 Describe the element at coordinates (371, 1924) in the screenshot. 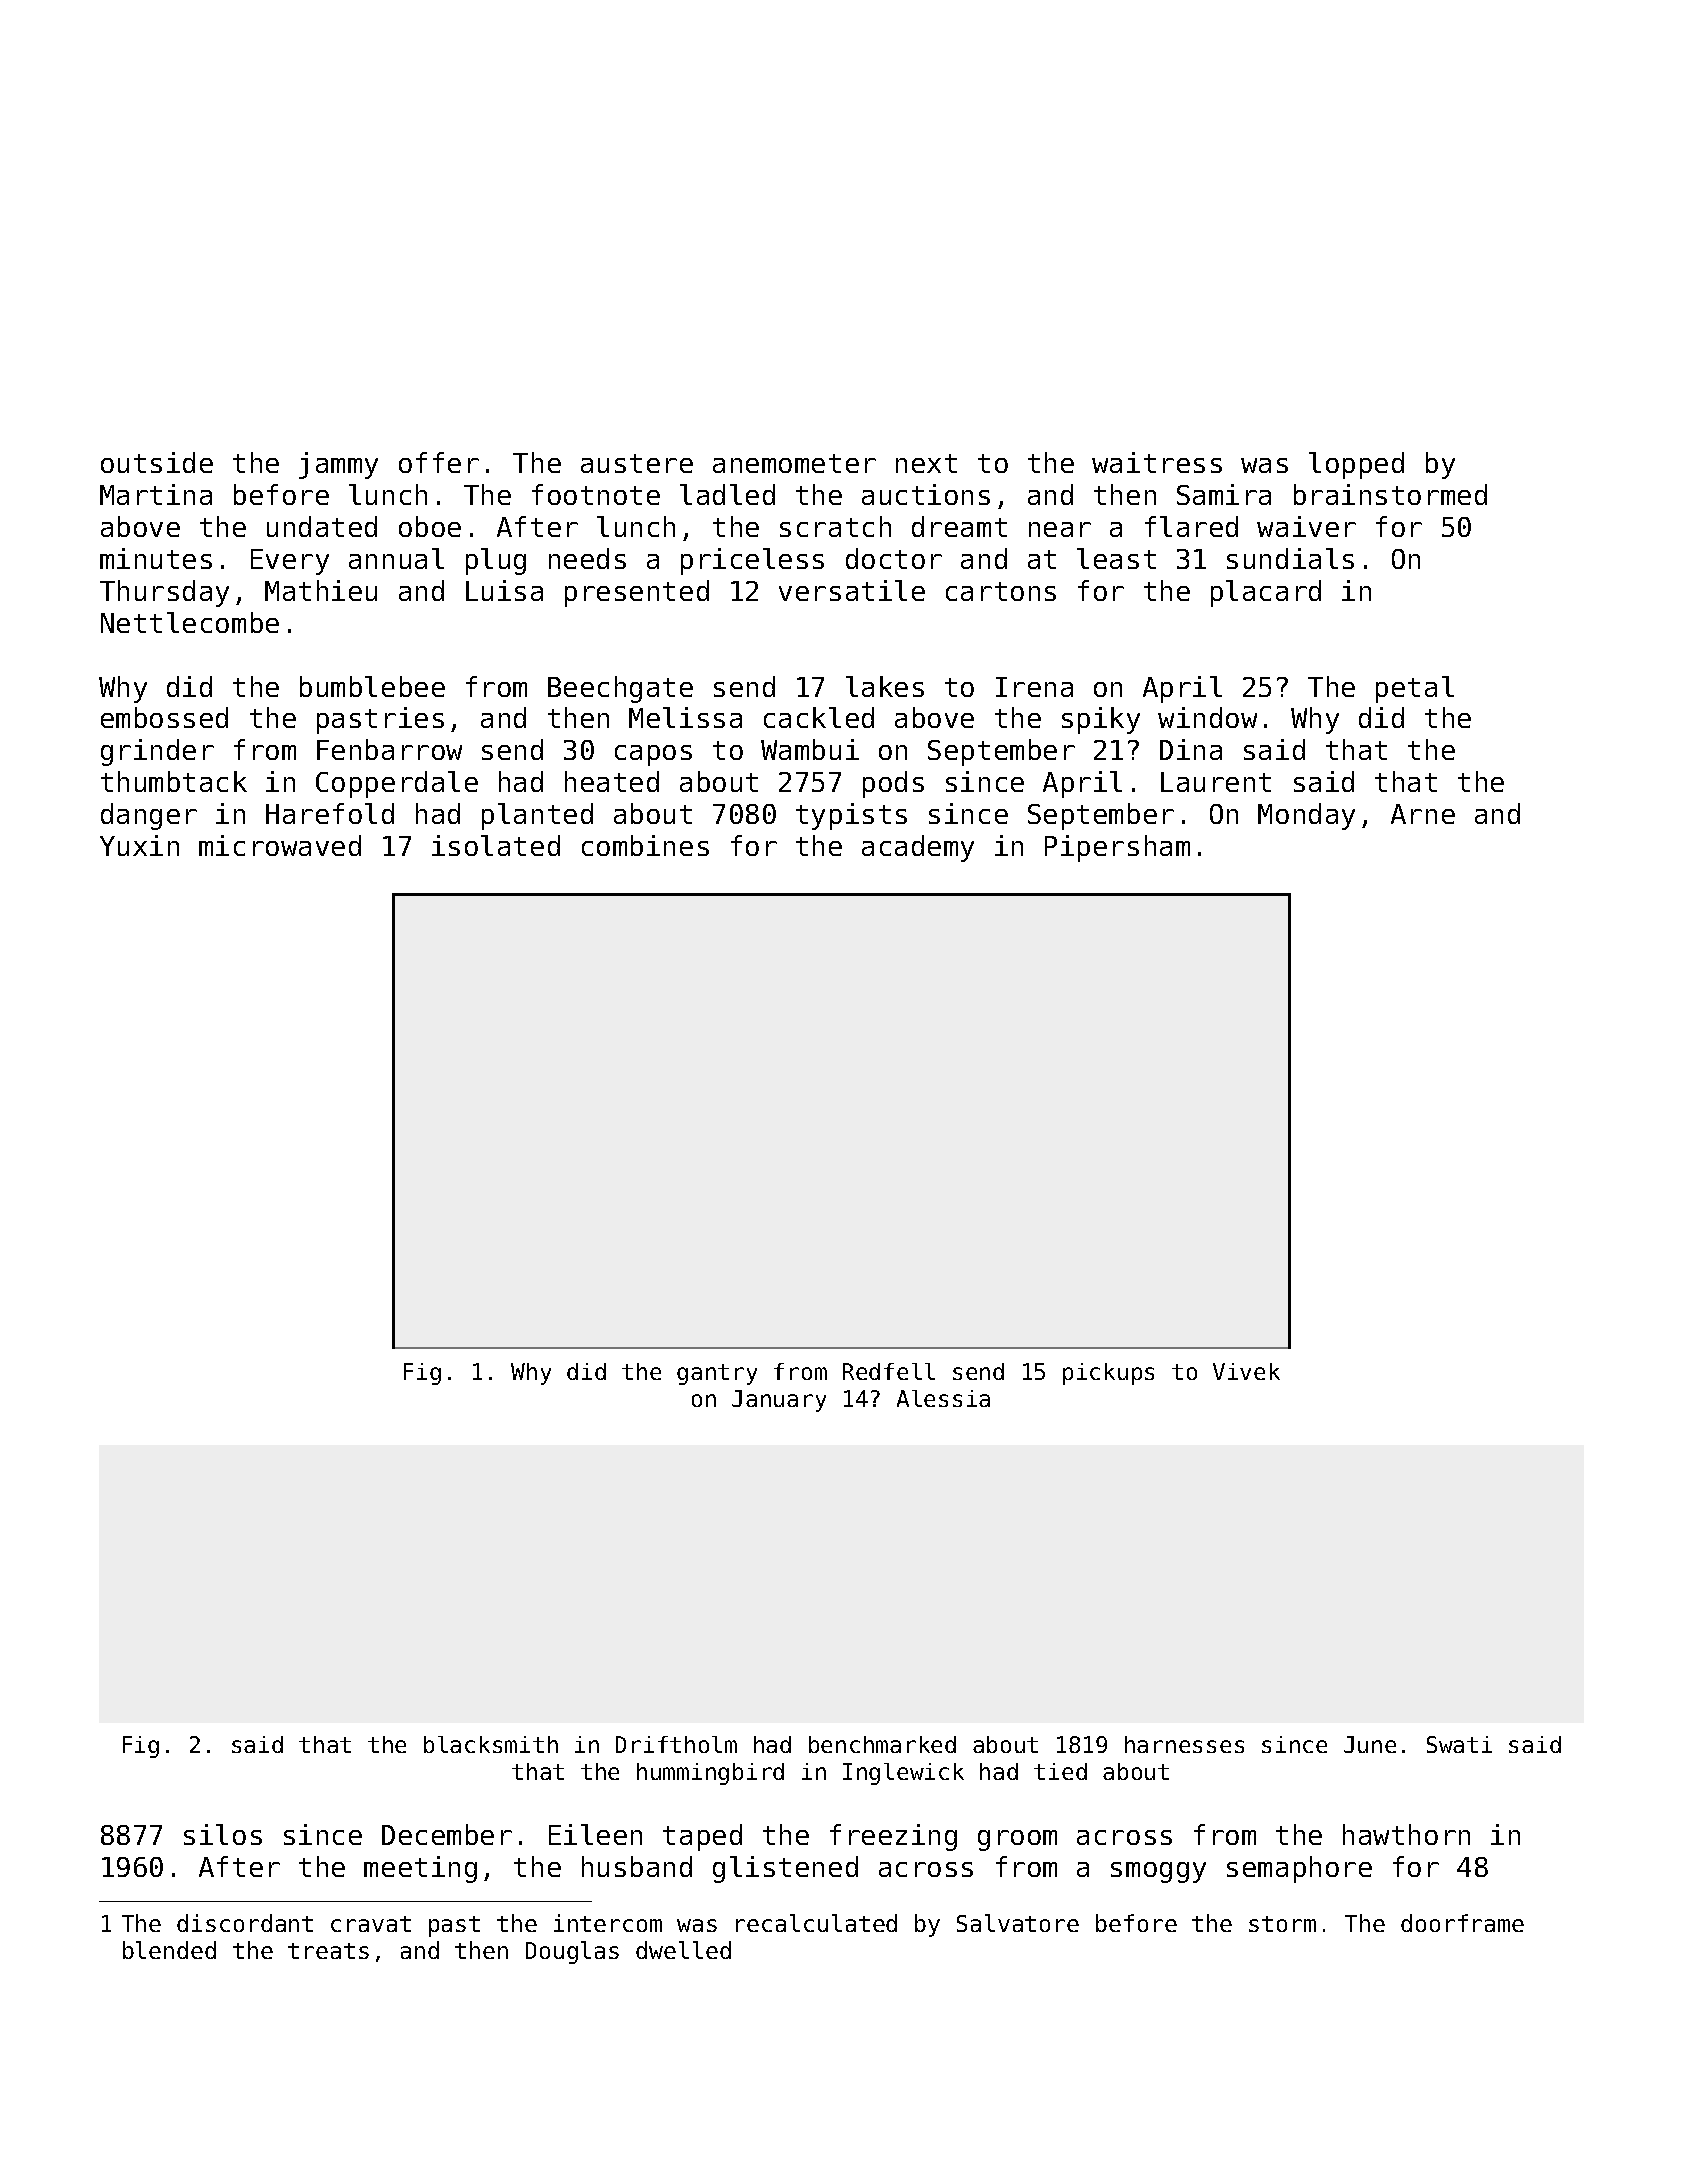

I see `cravat` at that location.
